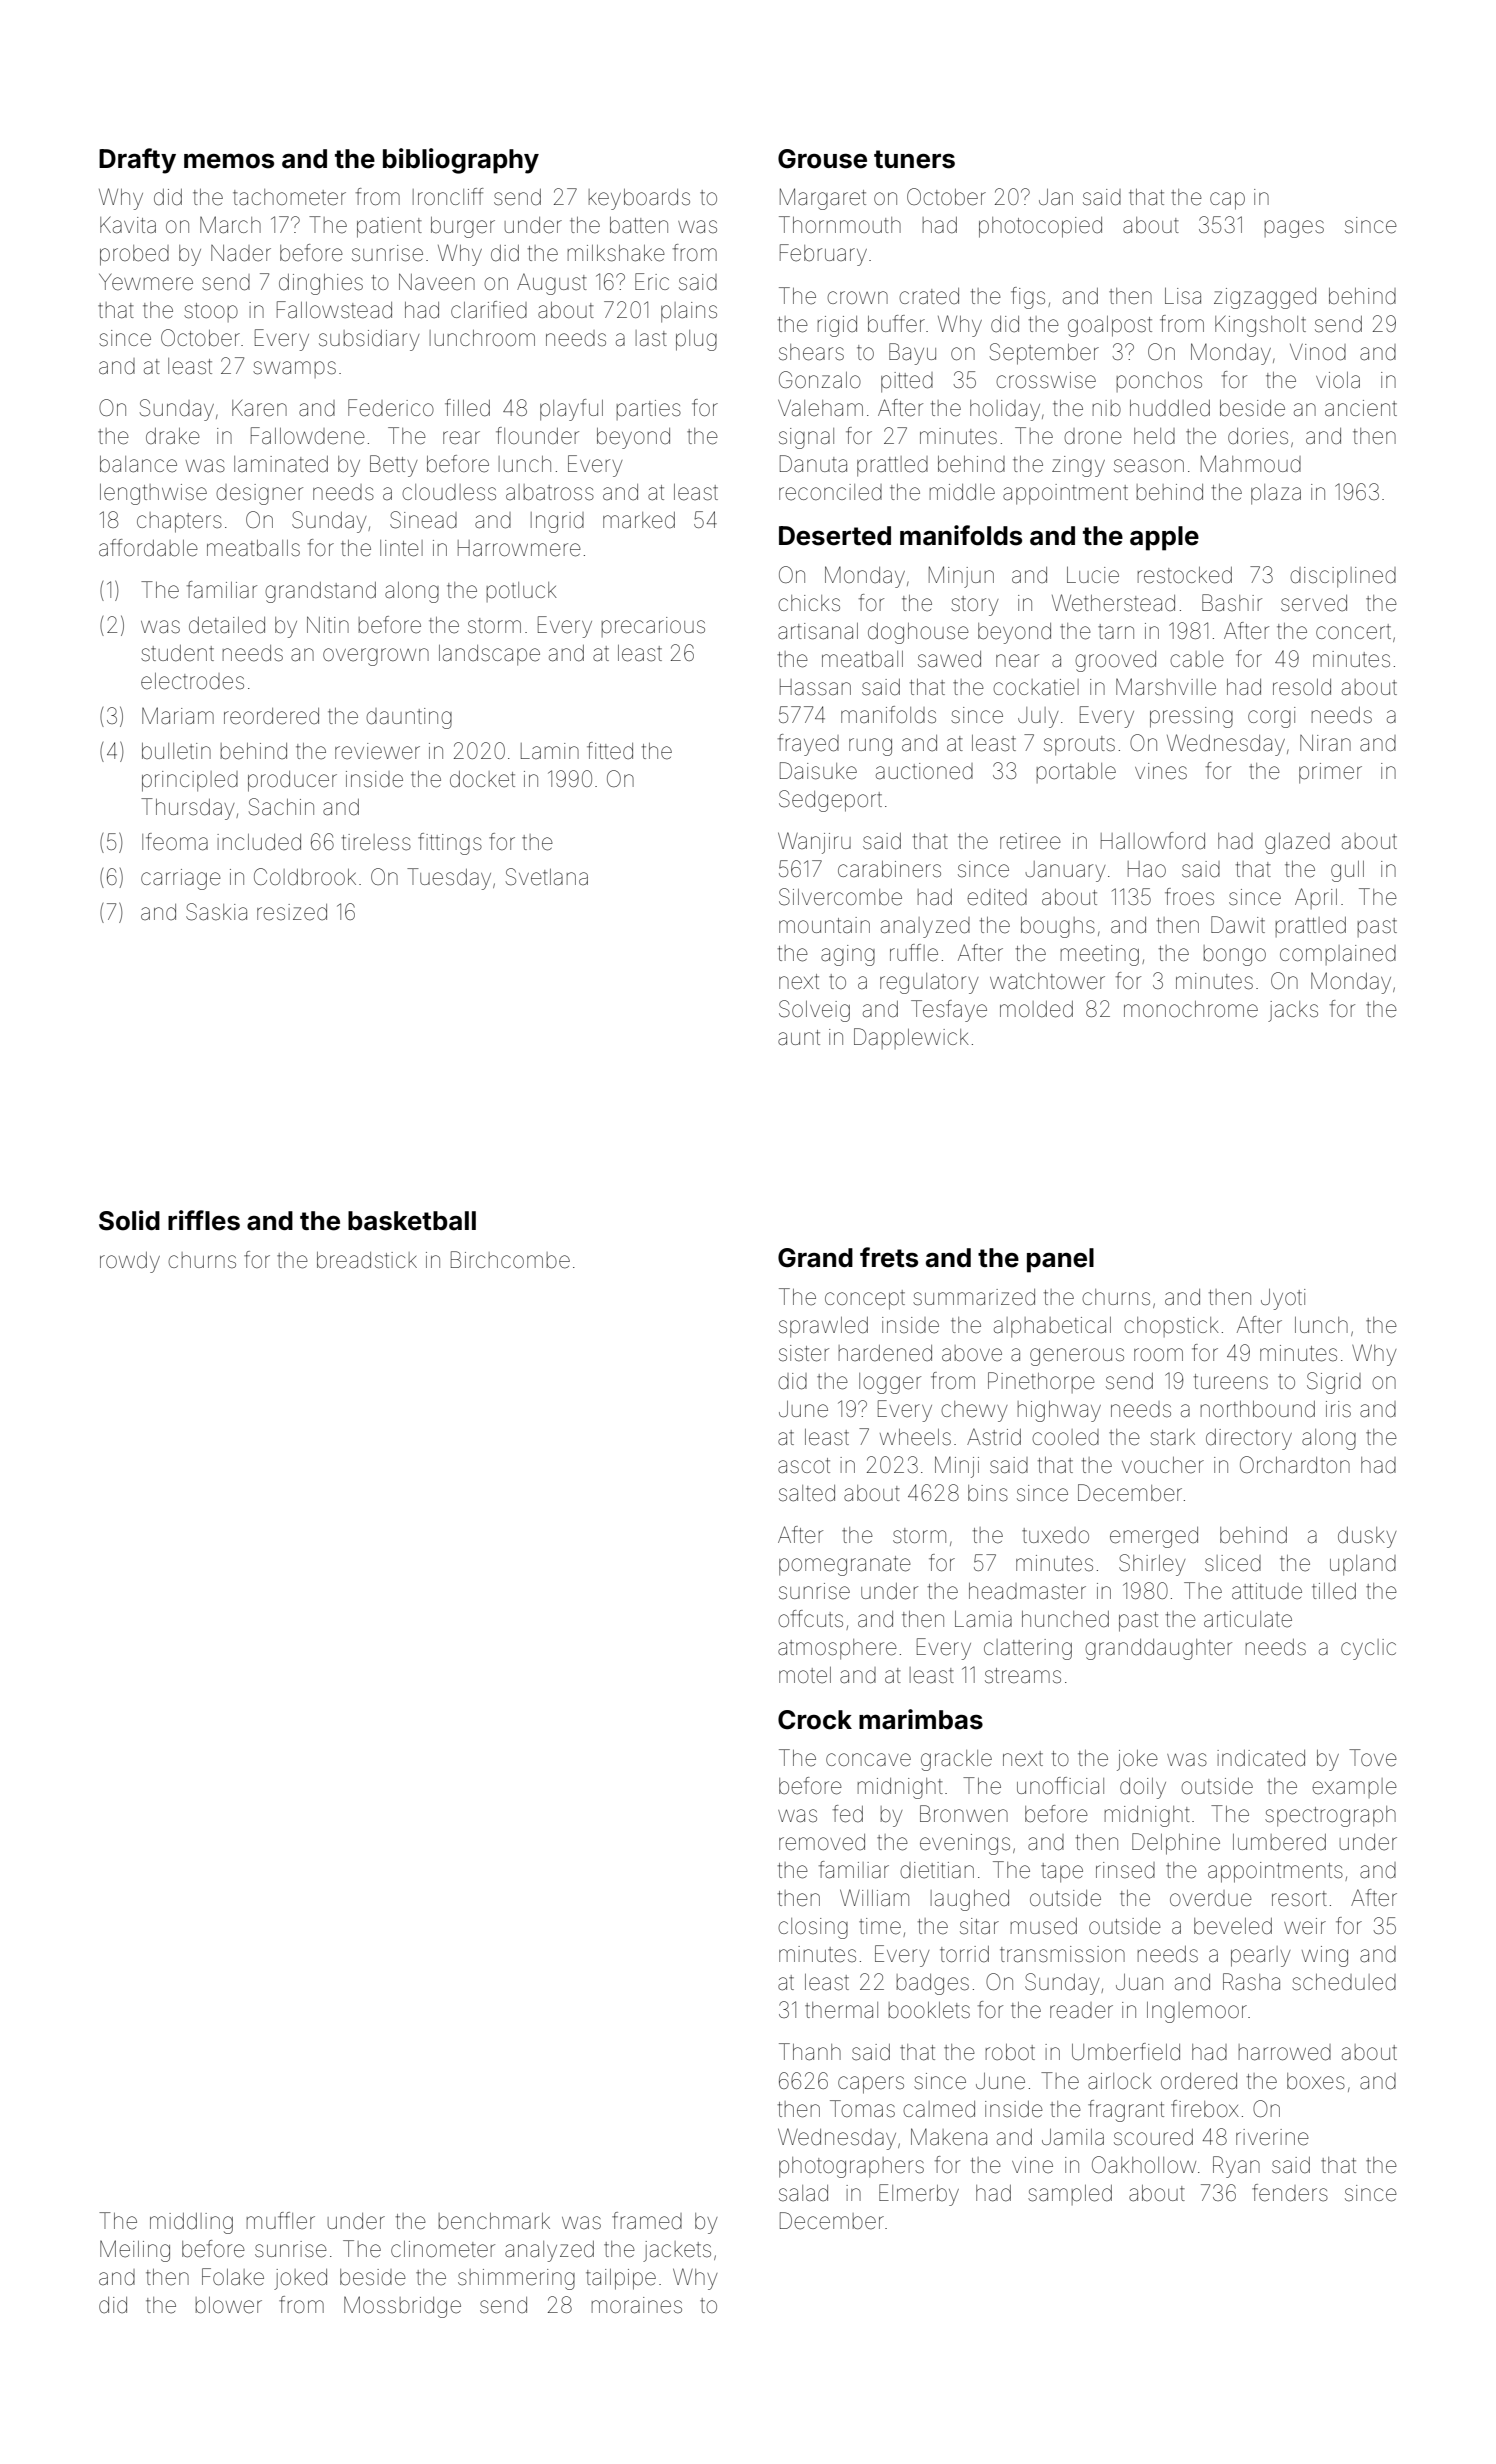 This screenshot has width=1496, height=2464. What do you see at coordinates (1191, 1009) in the screenshot?
I see `monochrome` at bounding box center [1191, 1009].
